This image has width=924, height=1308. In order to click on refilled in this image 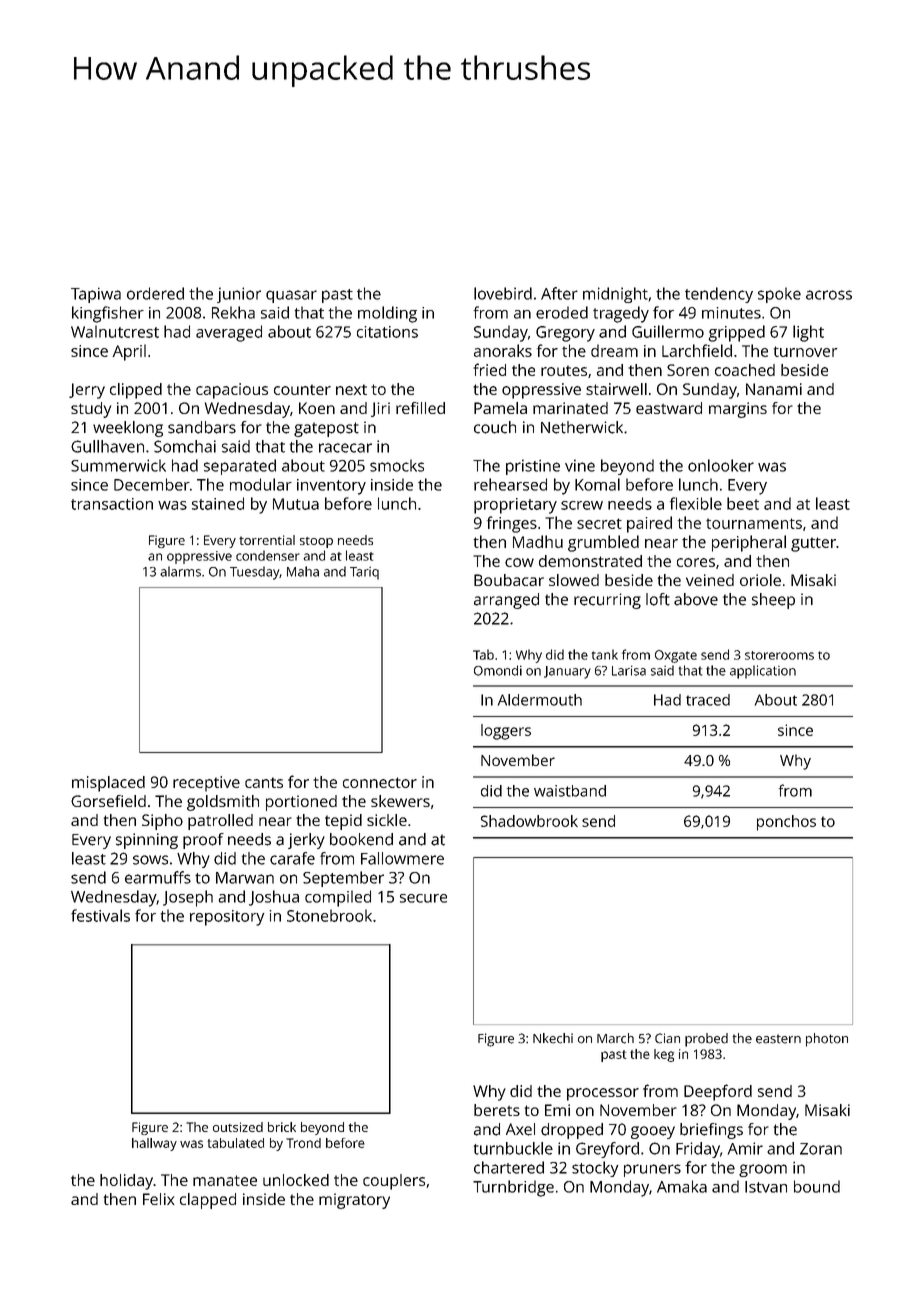, I will do `click(420, 408)`.
